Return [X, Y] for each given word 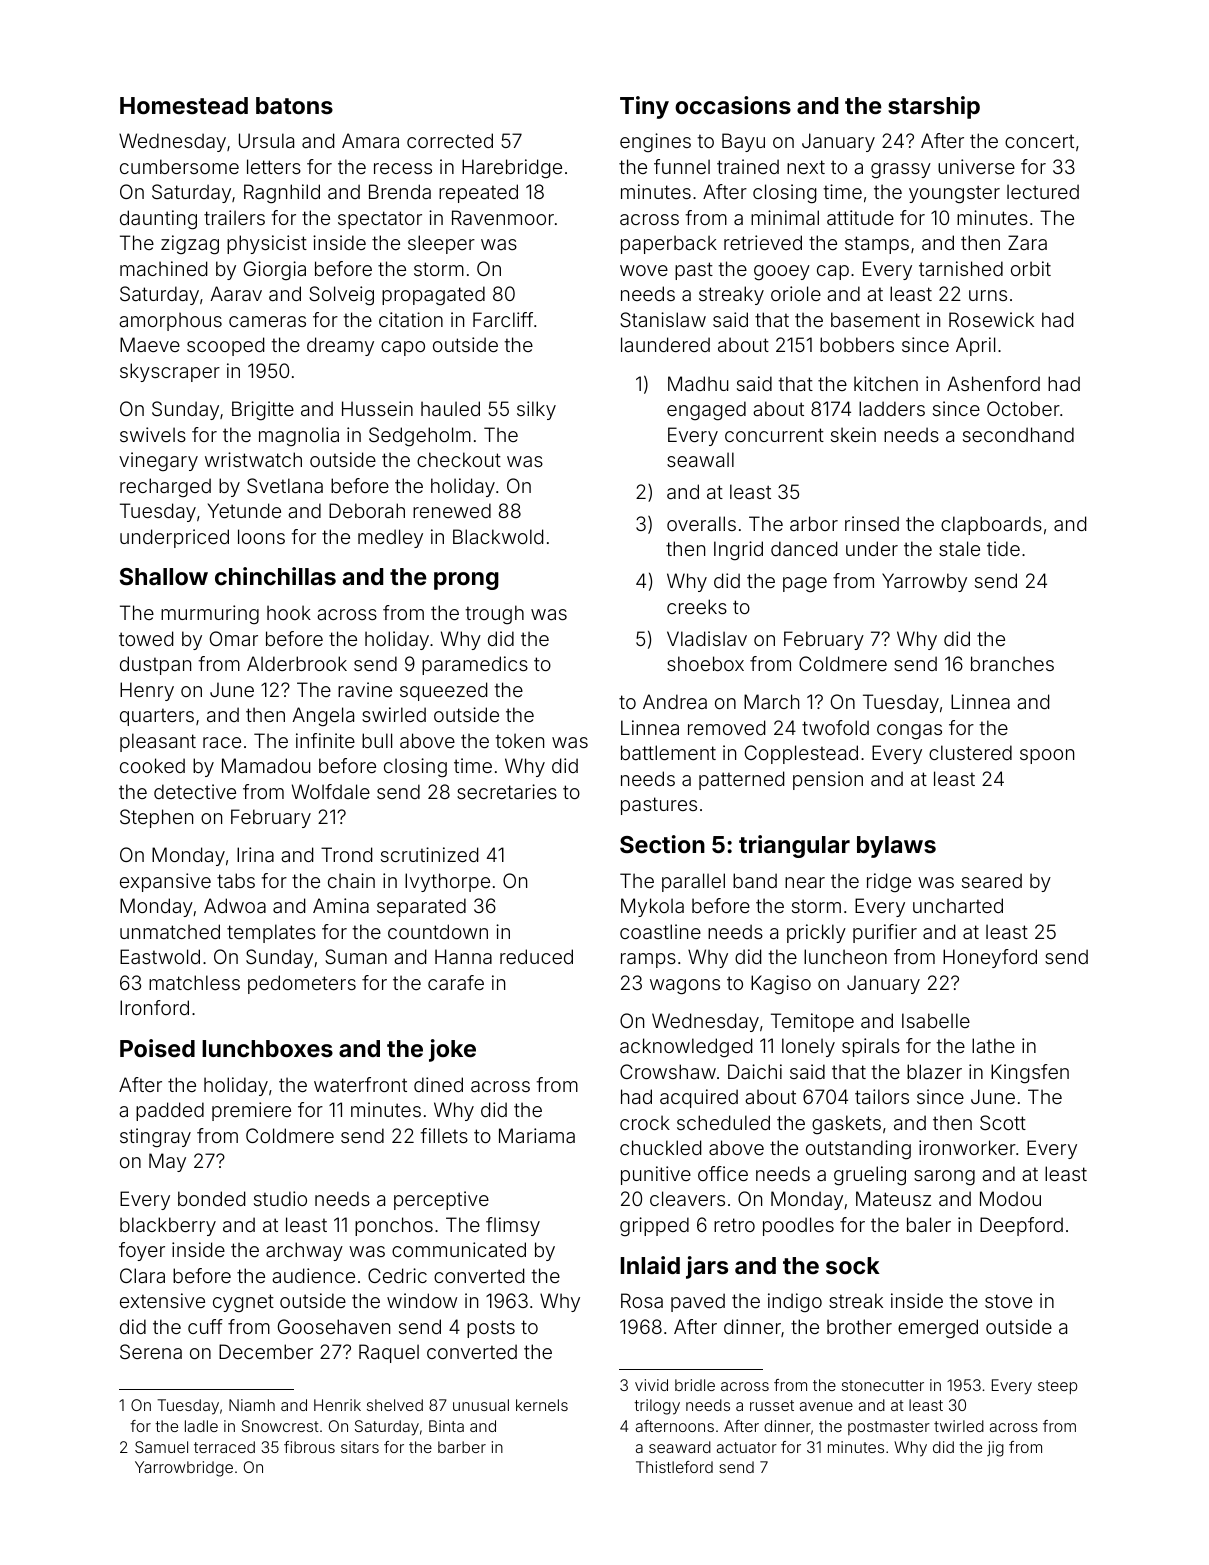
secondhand [1018, 434]
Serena [151, 1351]
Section [662, 844]
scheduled [723, 1122]
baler [929, 1224]
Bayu [743, 142]
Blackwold [498, 536]
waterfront [360, 1084]
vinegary [158, 461]
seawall [700, 459]
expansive [165, 882]
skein [853, 434]
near [805, 882]
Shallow [164, 576]
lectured [1043, 191]
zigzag [190, 245]
